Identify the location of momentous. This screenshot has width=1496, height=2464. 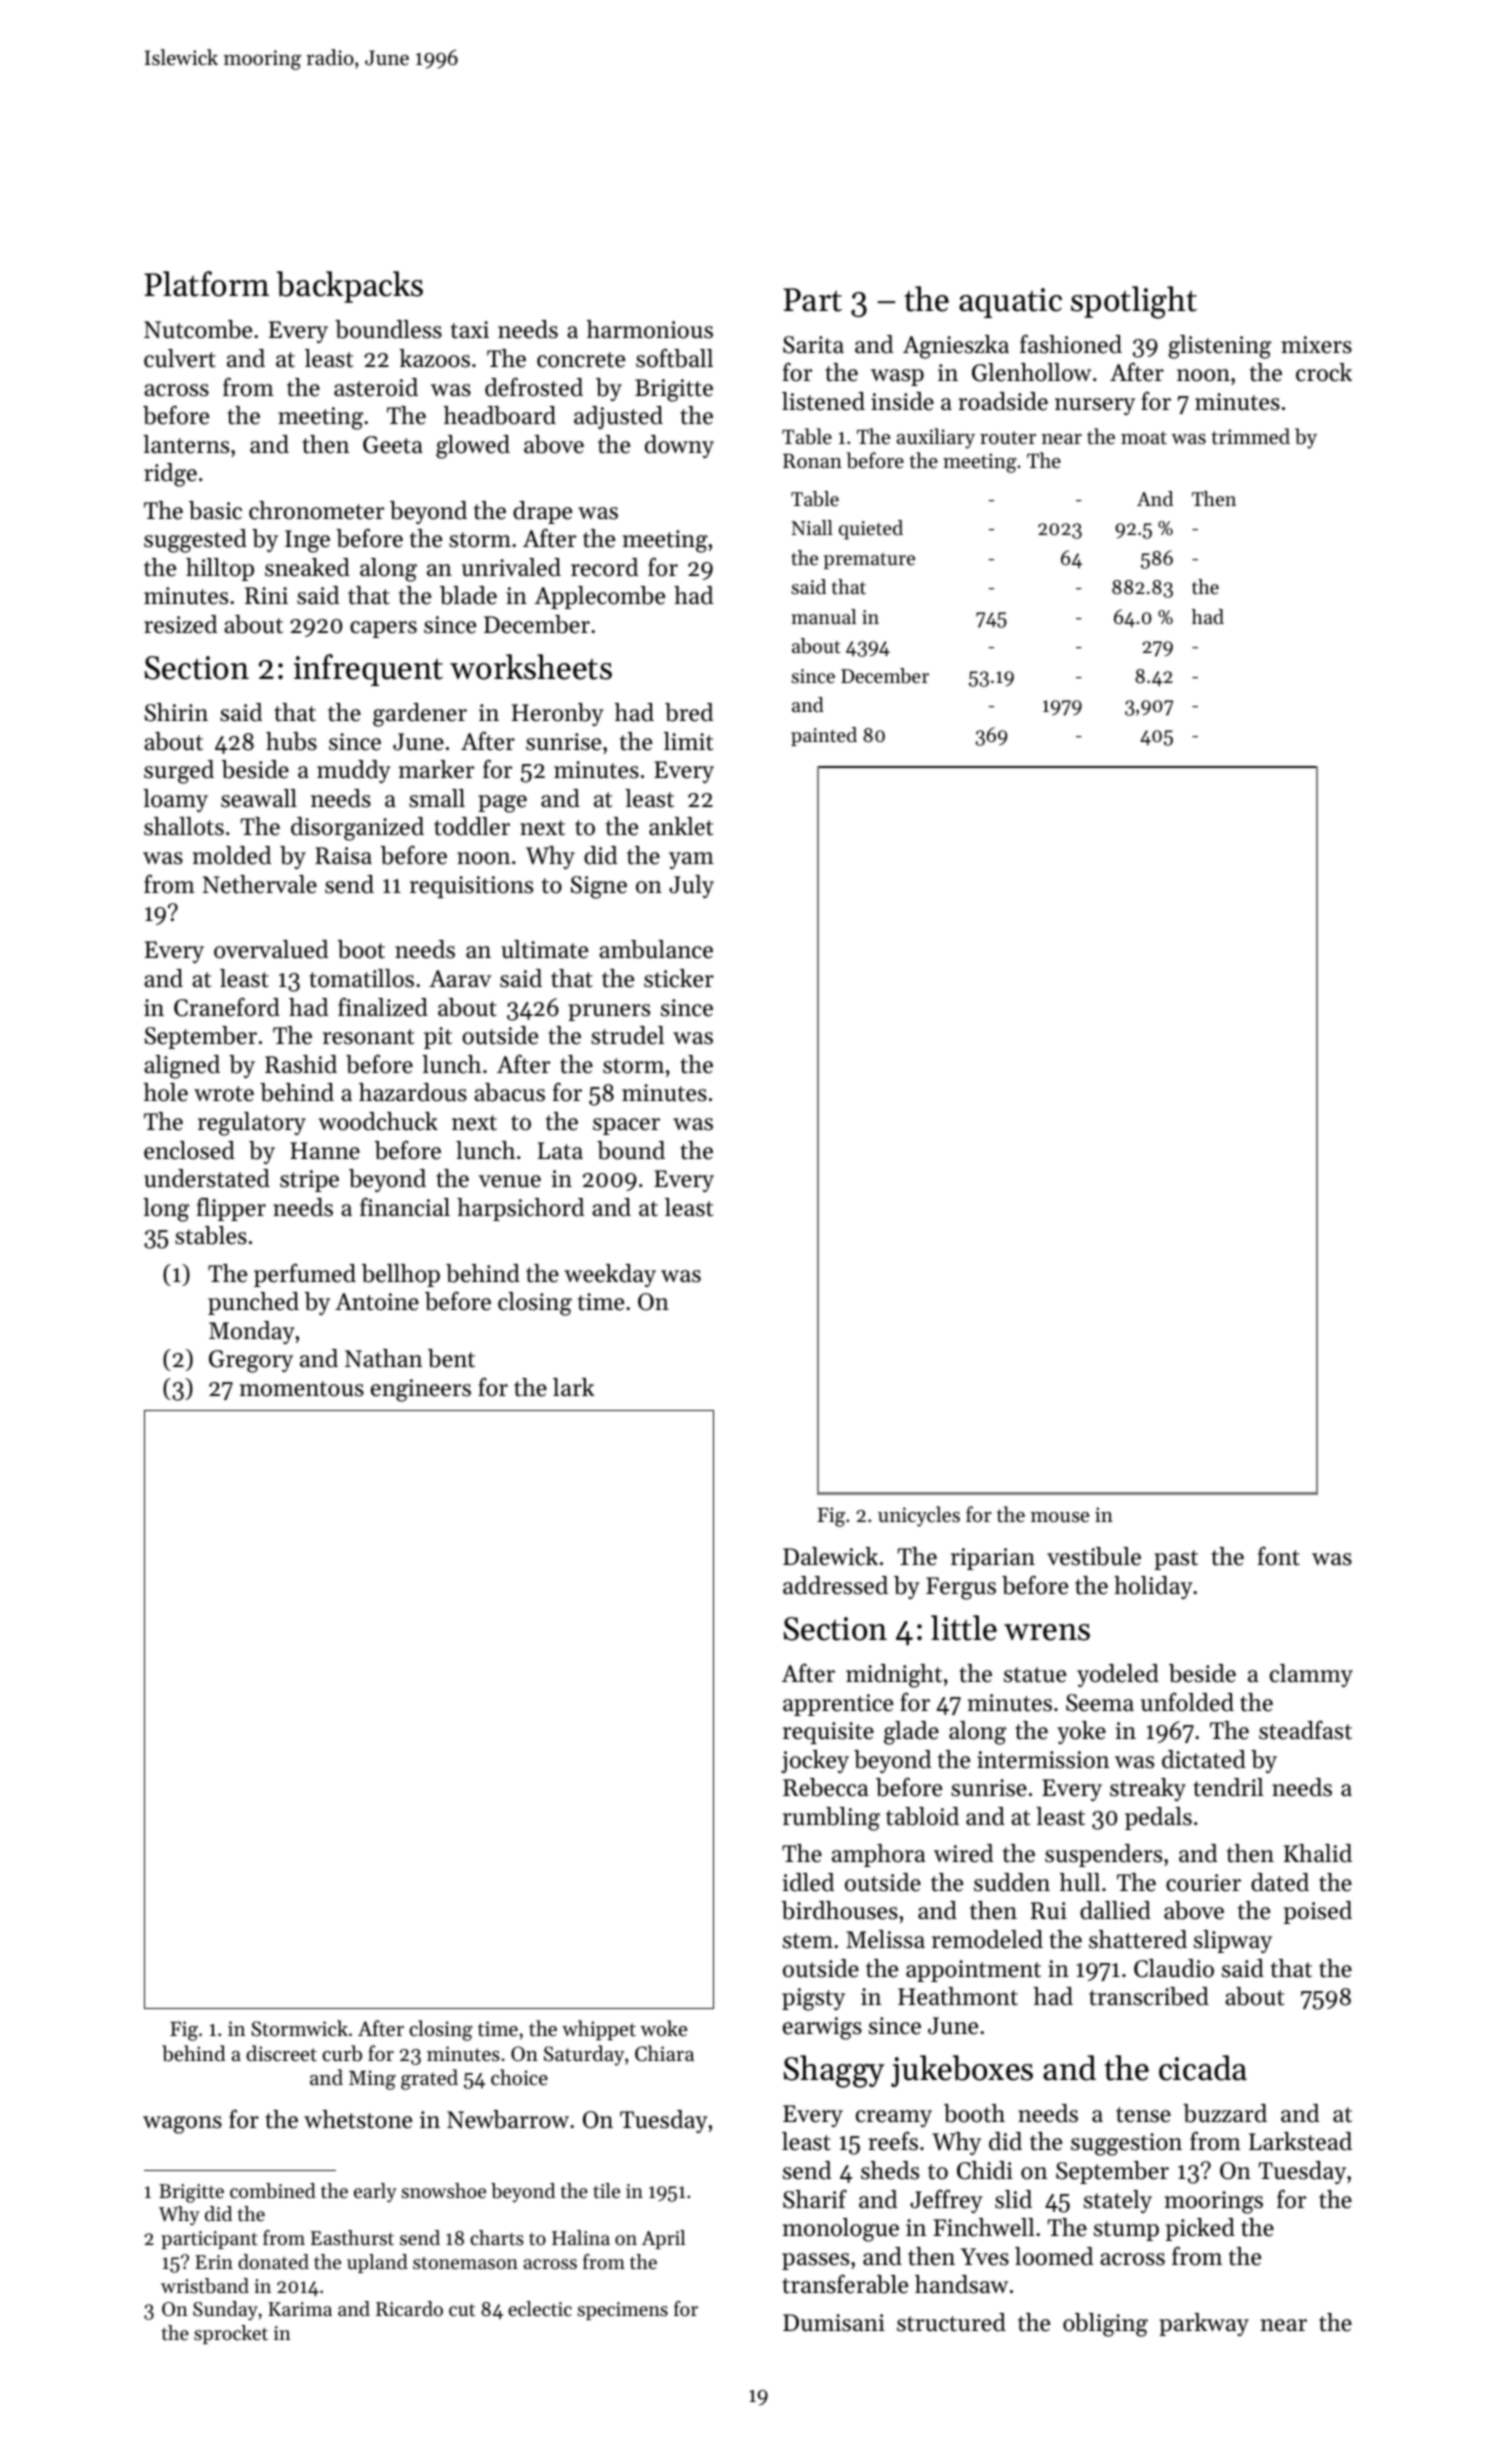
(302, 1389).
